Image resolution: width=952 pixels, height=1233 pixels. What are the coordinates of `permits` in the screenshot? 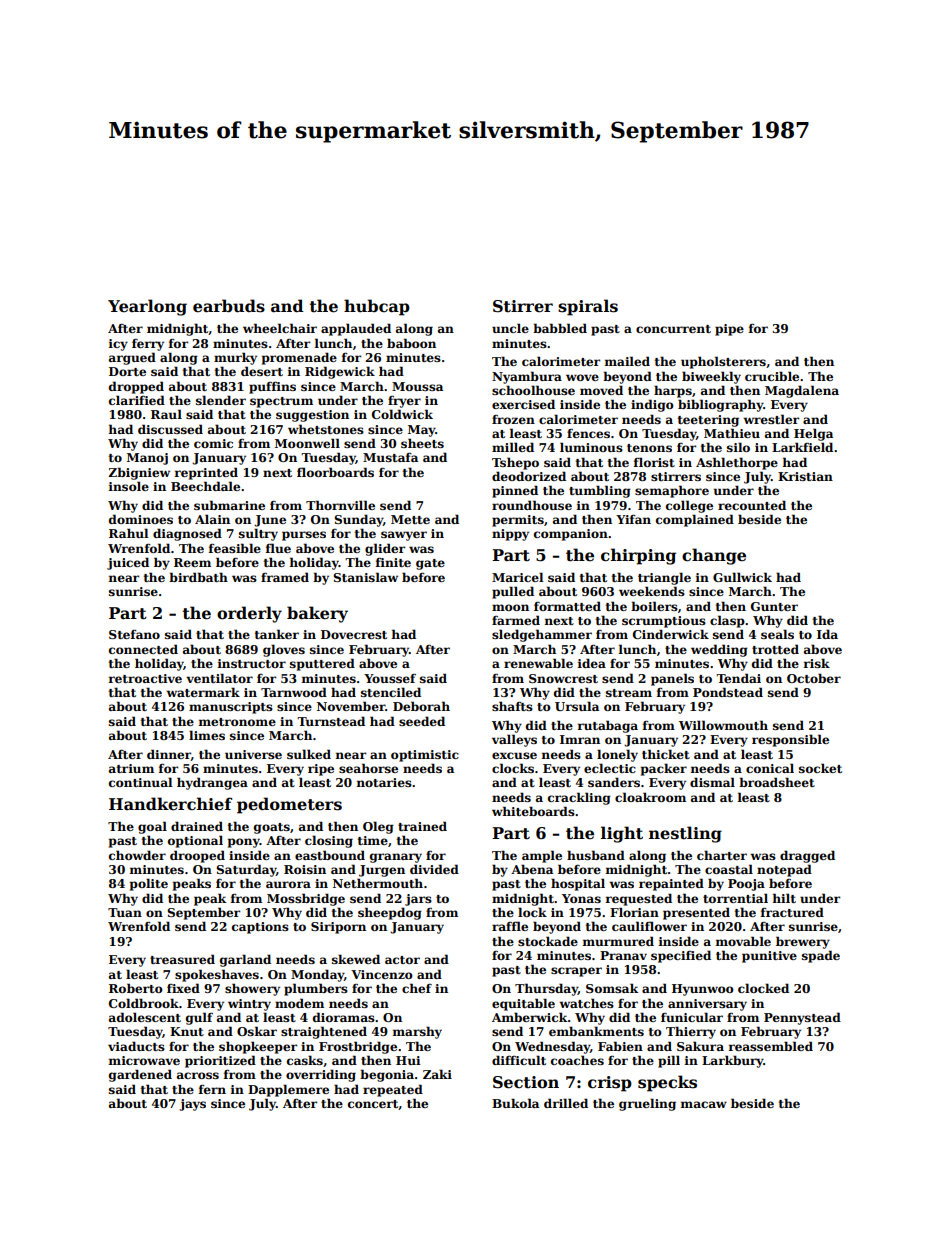 It's located at (518, 521).
